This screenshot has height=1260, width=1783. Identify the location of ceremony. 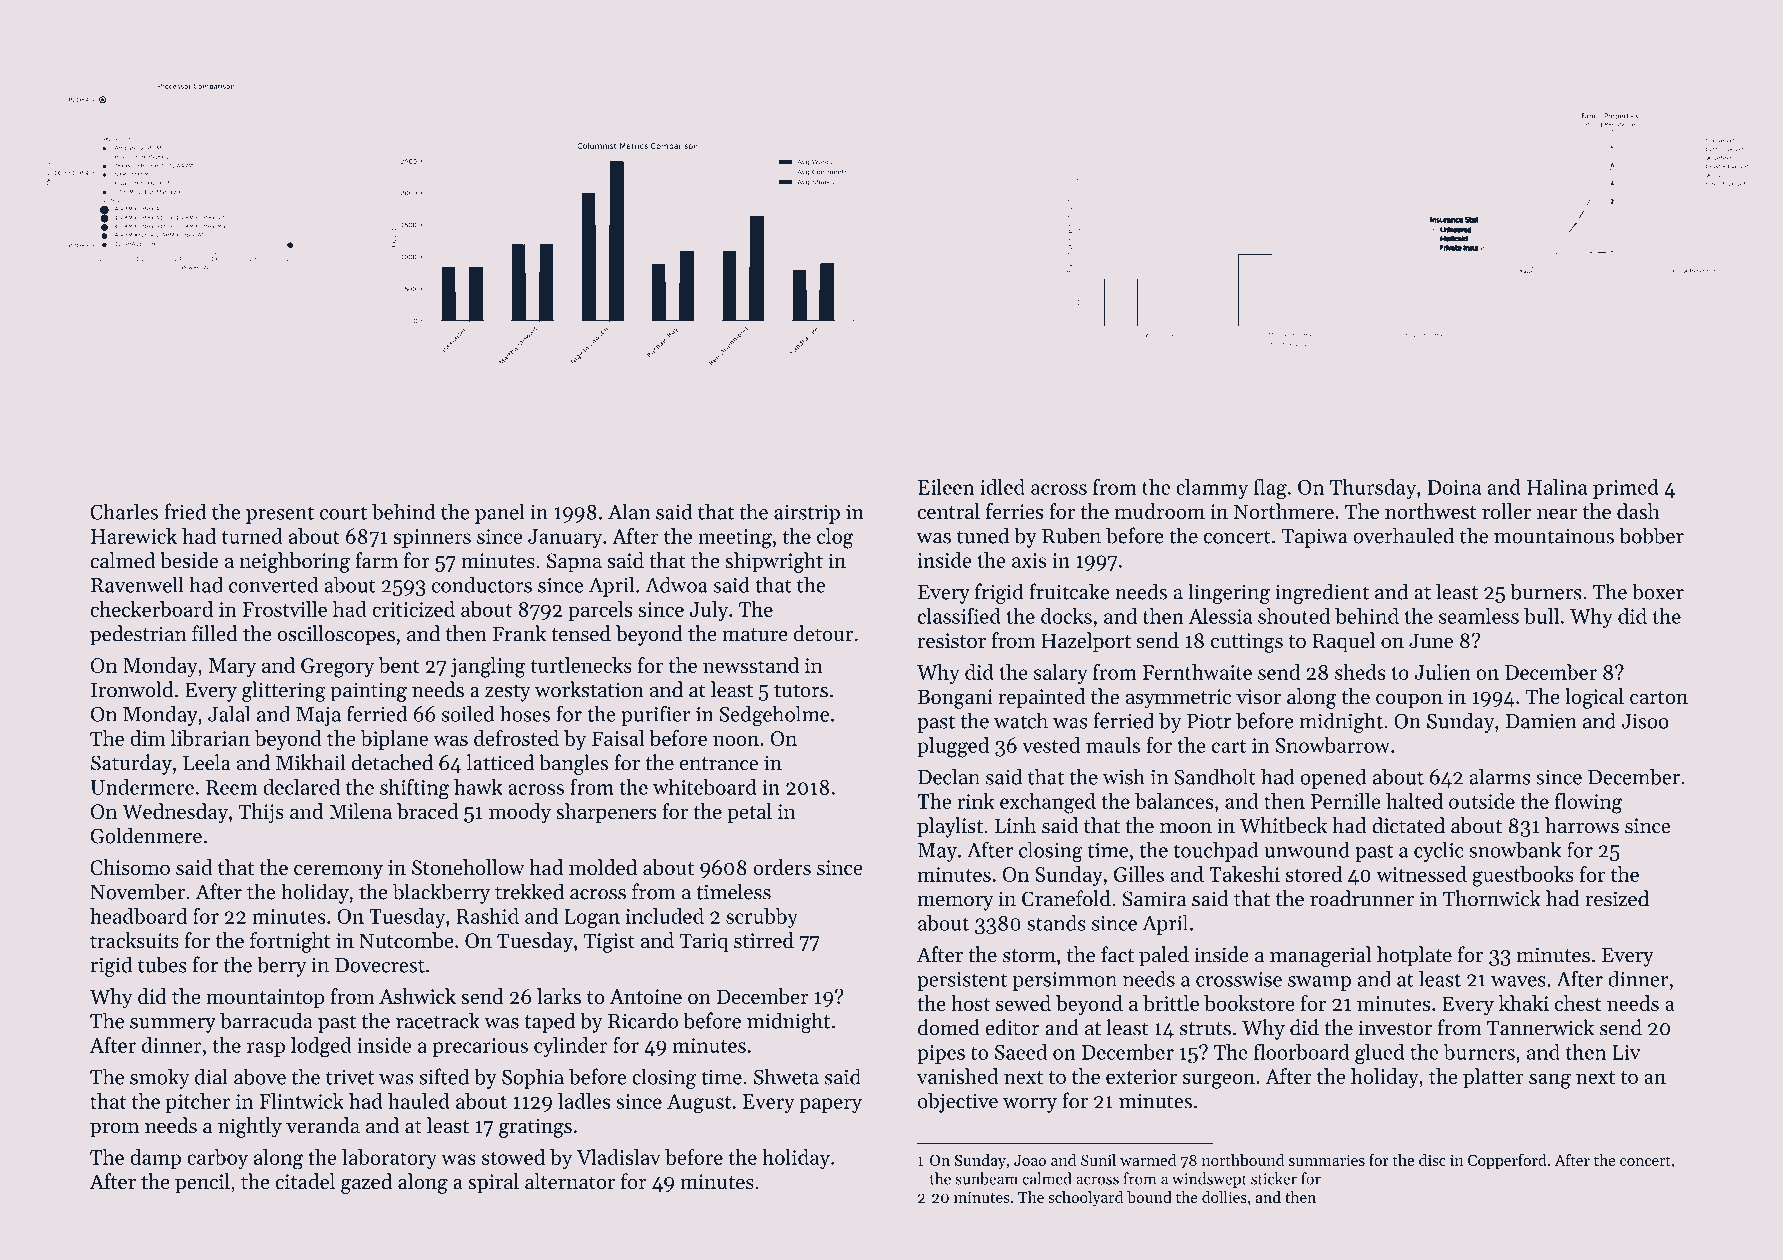
(338, 872).
